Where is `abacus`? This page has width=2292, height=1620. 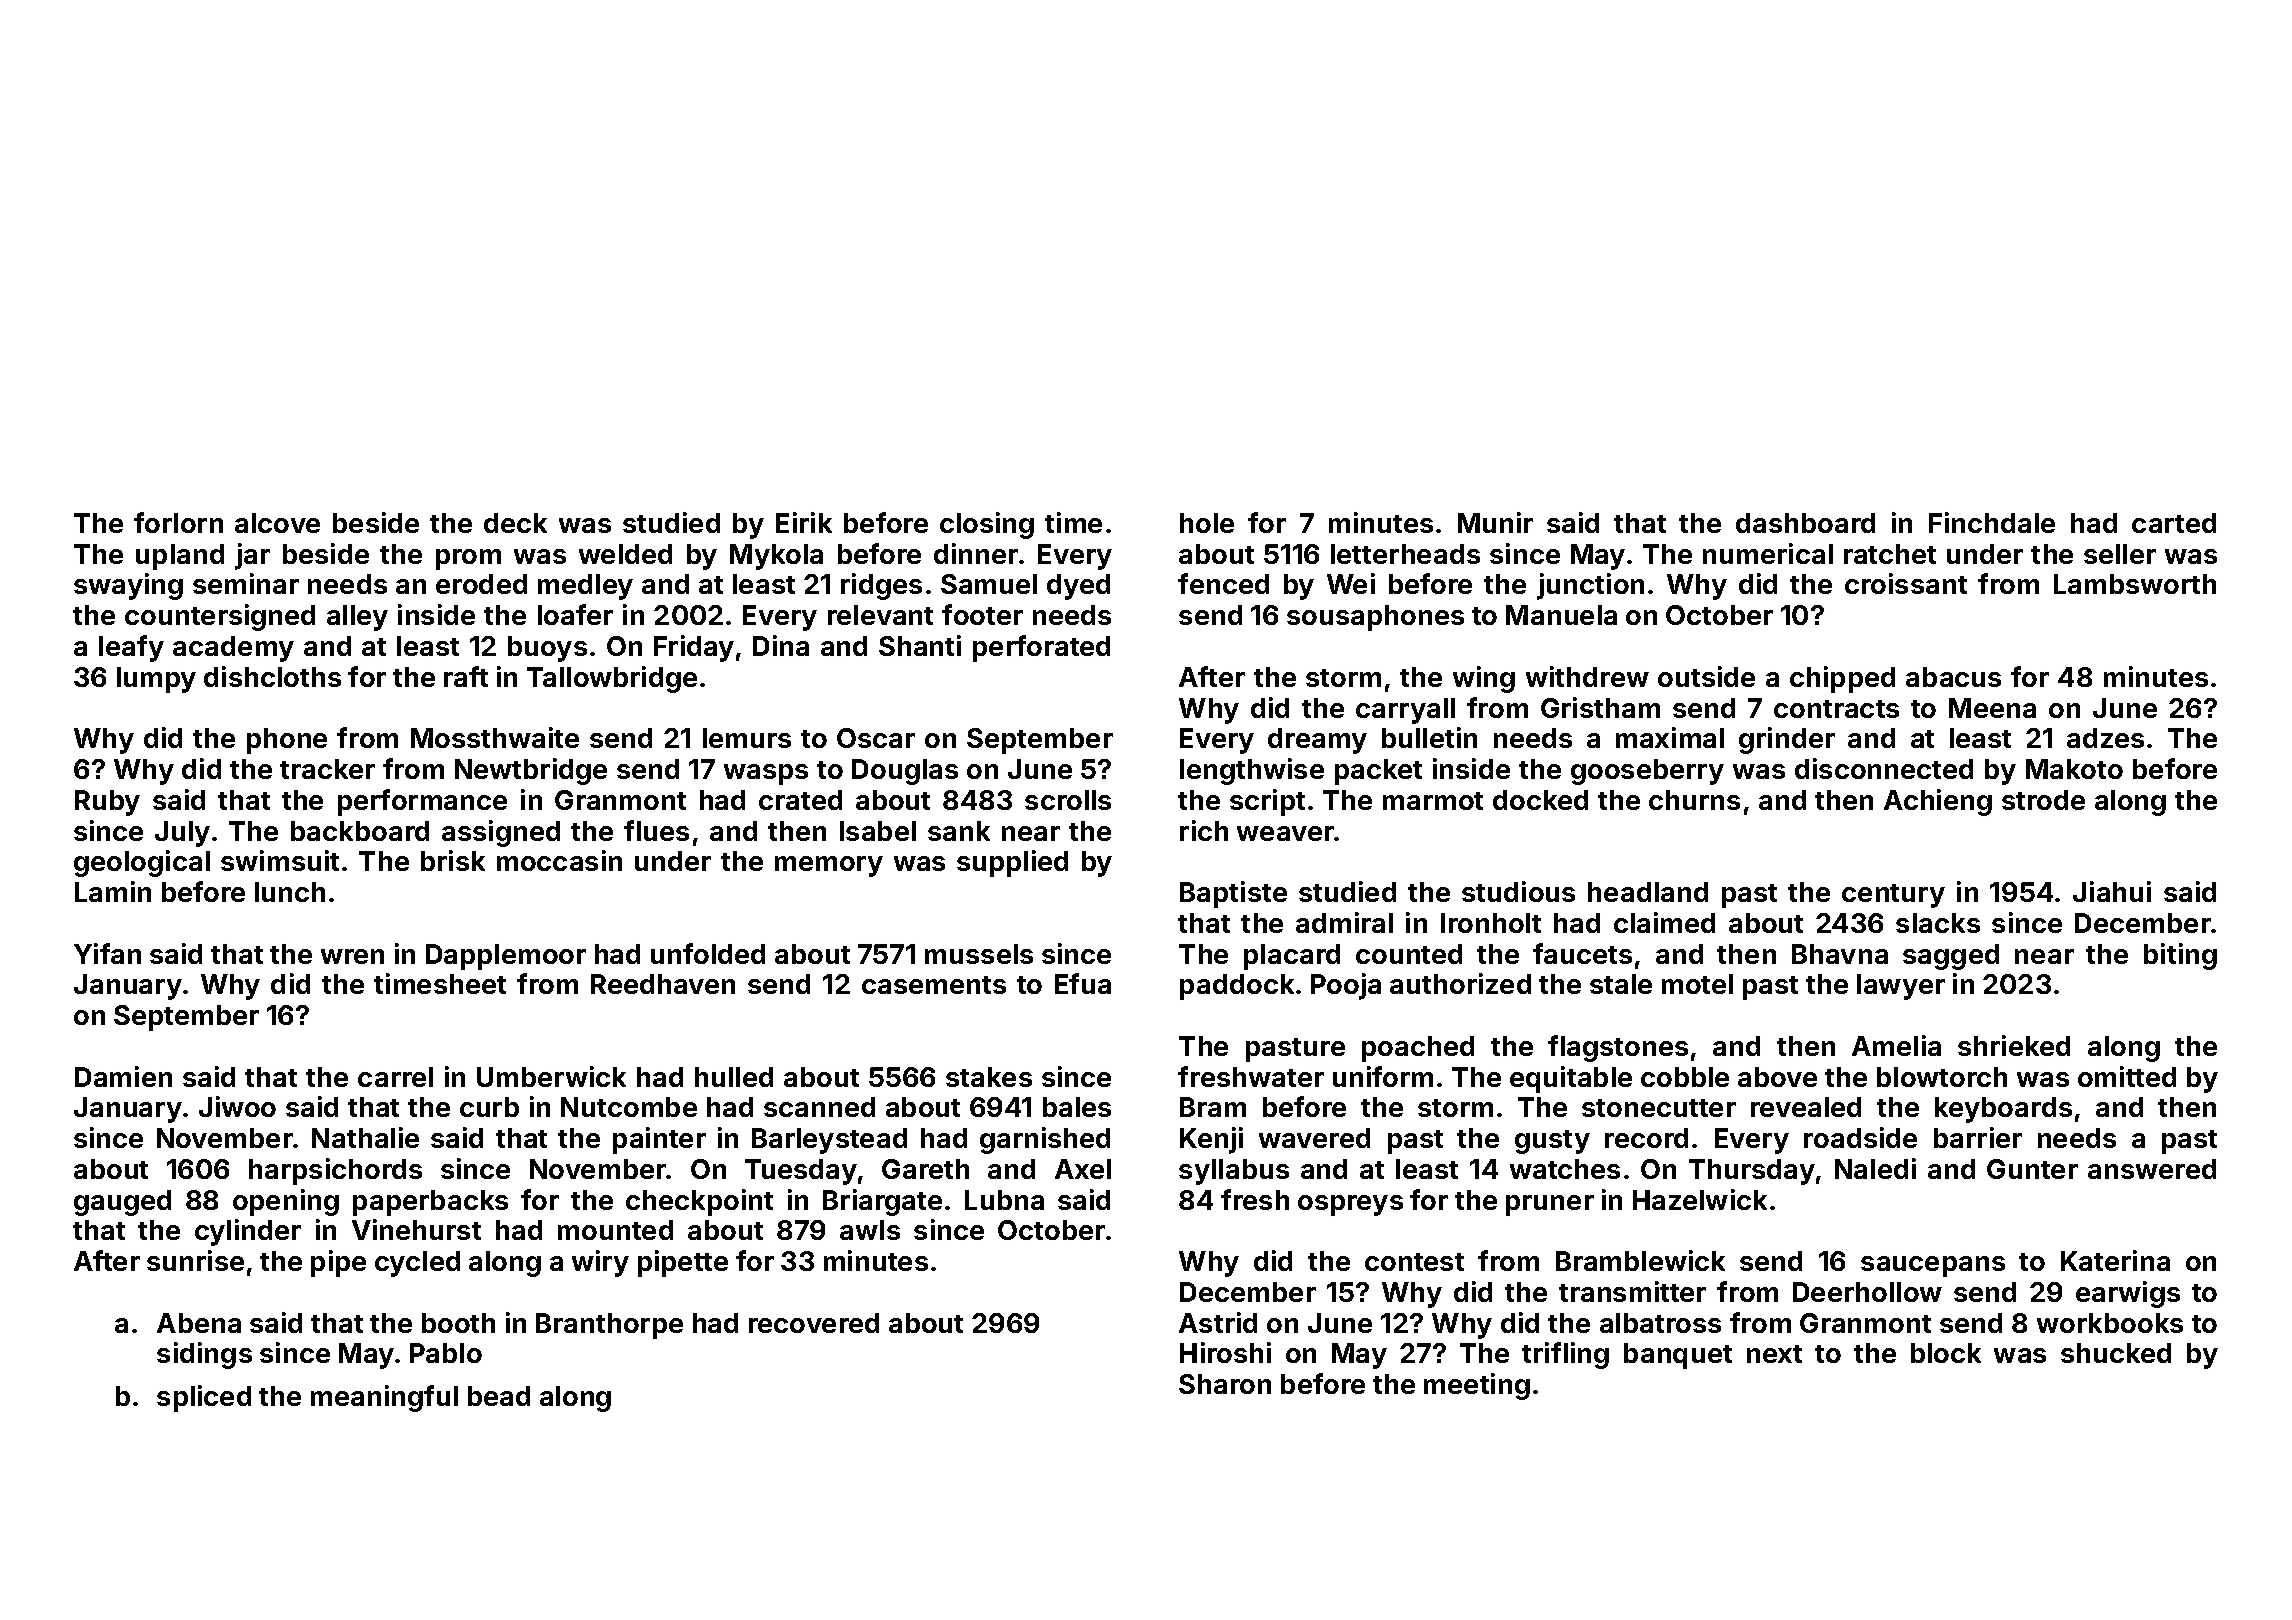
abacus is located at coordinates (1953, 677).
